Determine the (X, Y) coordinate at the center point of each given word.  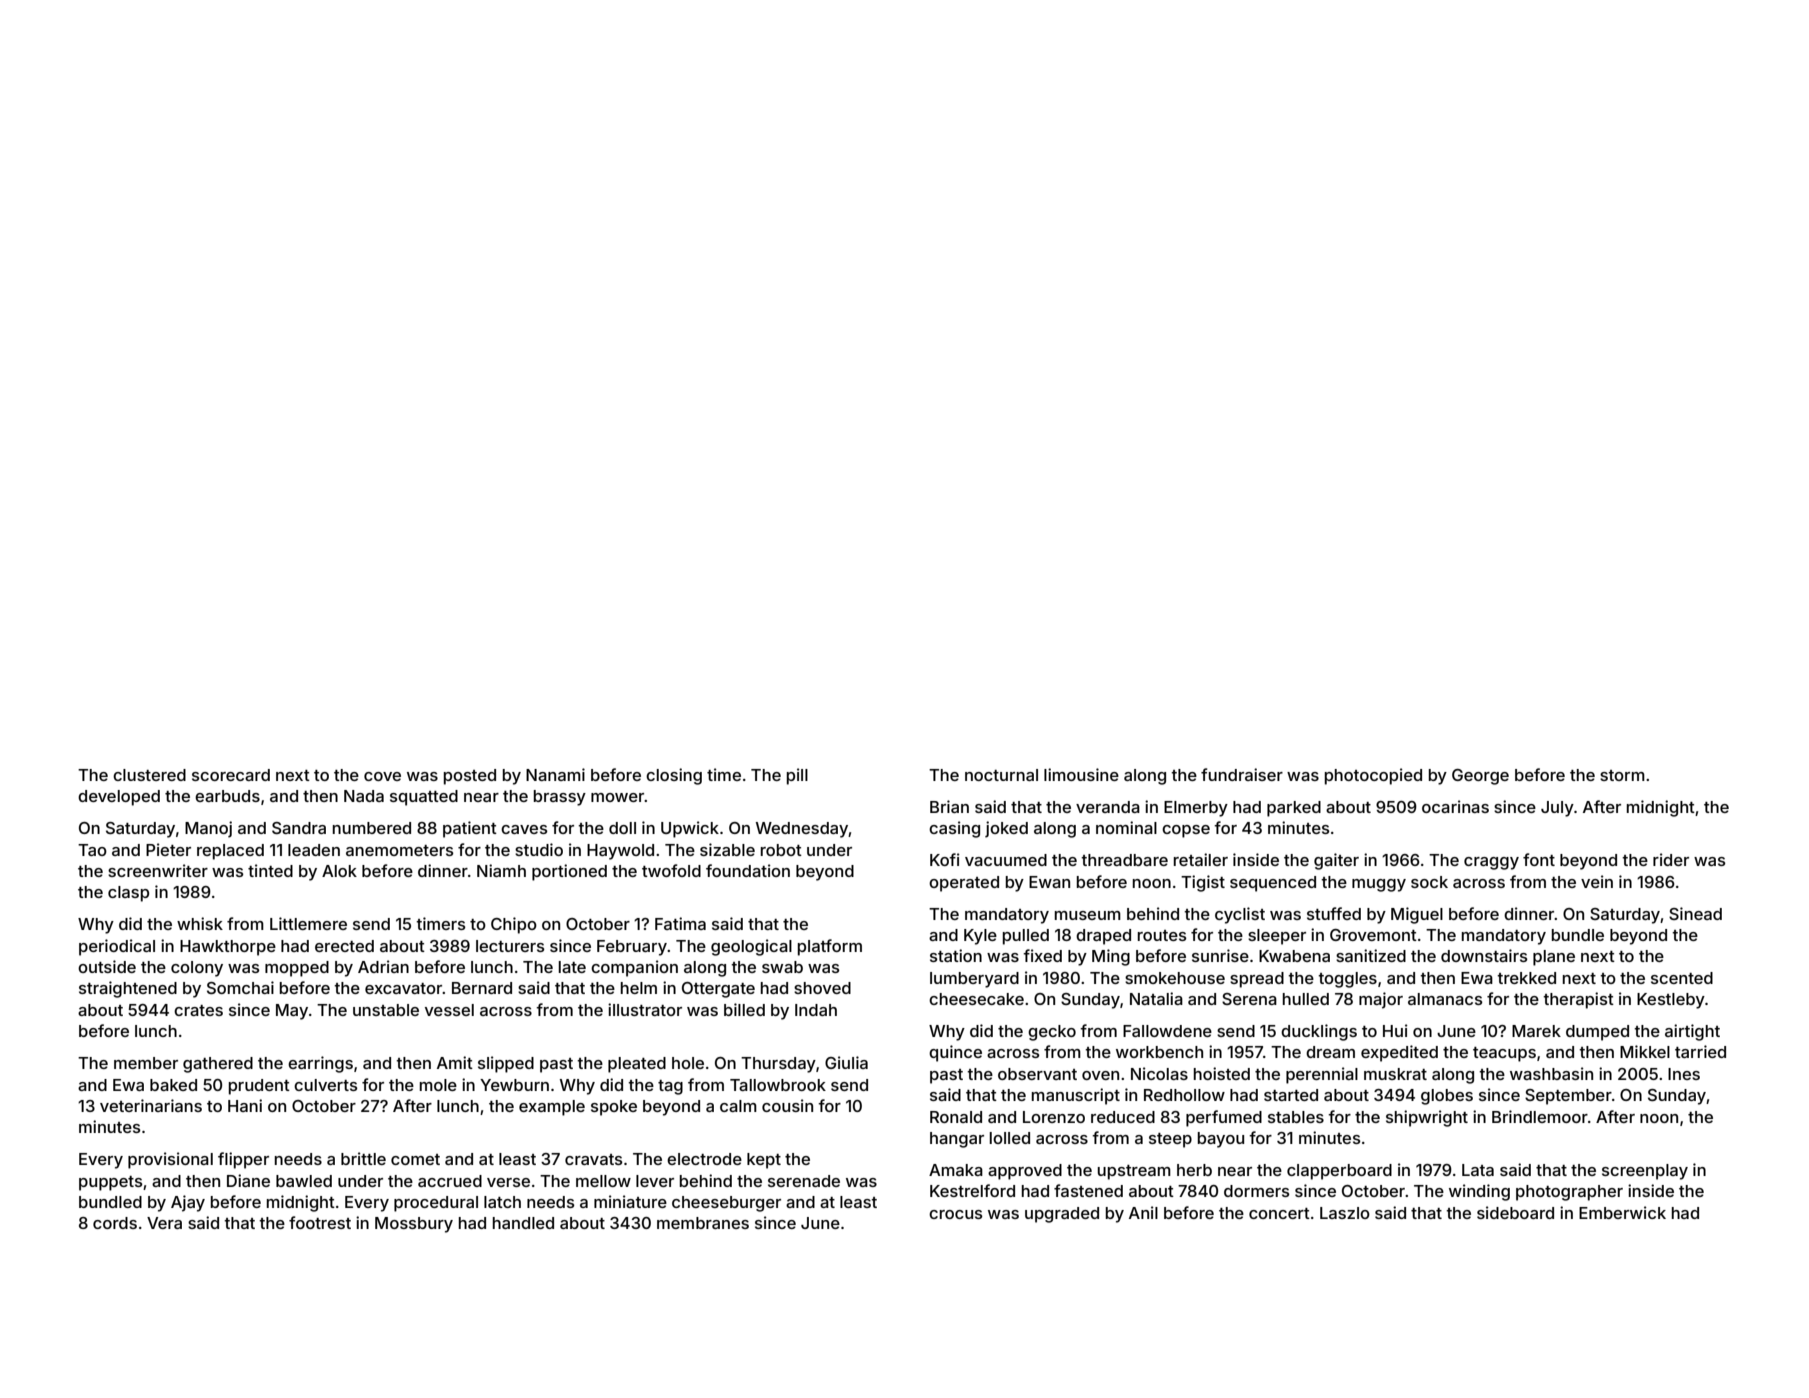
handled (523, 1223)
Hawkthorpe (228, 948)
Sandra (299, 828)
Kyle (980, 937)
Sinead (1695, 913)
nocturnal (1001, 775)
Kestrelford (972, 1190)
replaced (230, 852)
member (146, 1063)
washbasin (1551, 1073)
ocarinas (1455, 806)
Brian (949, 806)
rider (1671, 859)
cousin (787, 1105)
